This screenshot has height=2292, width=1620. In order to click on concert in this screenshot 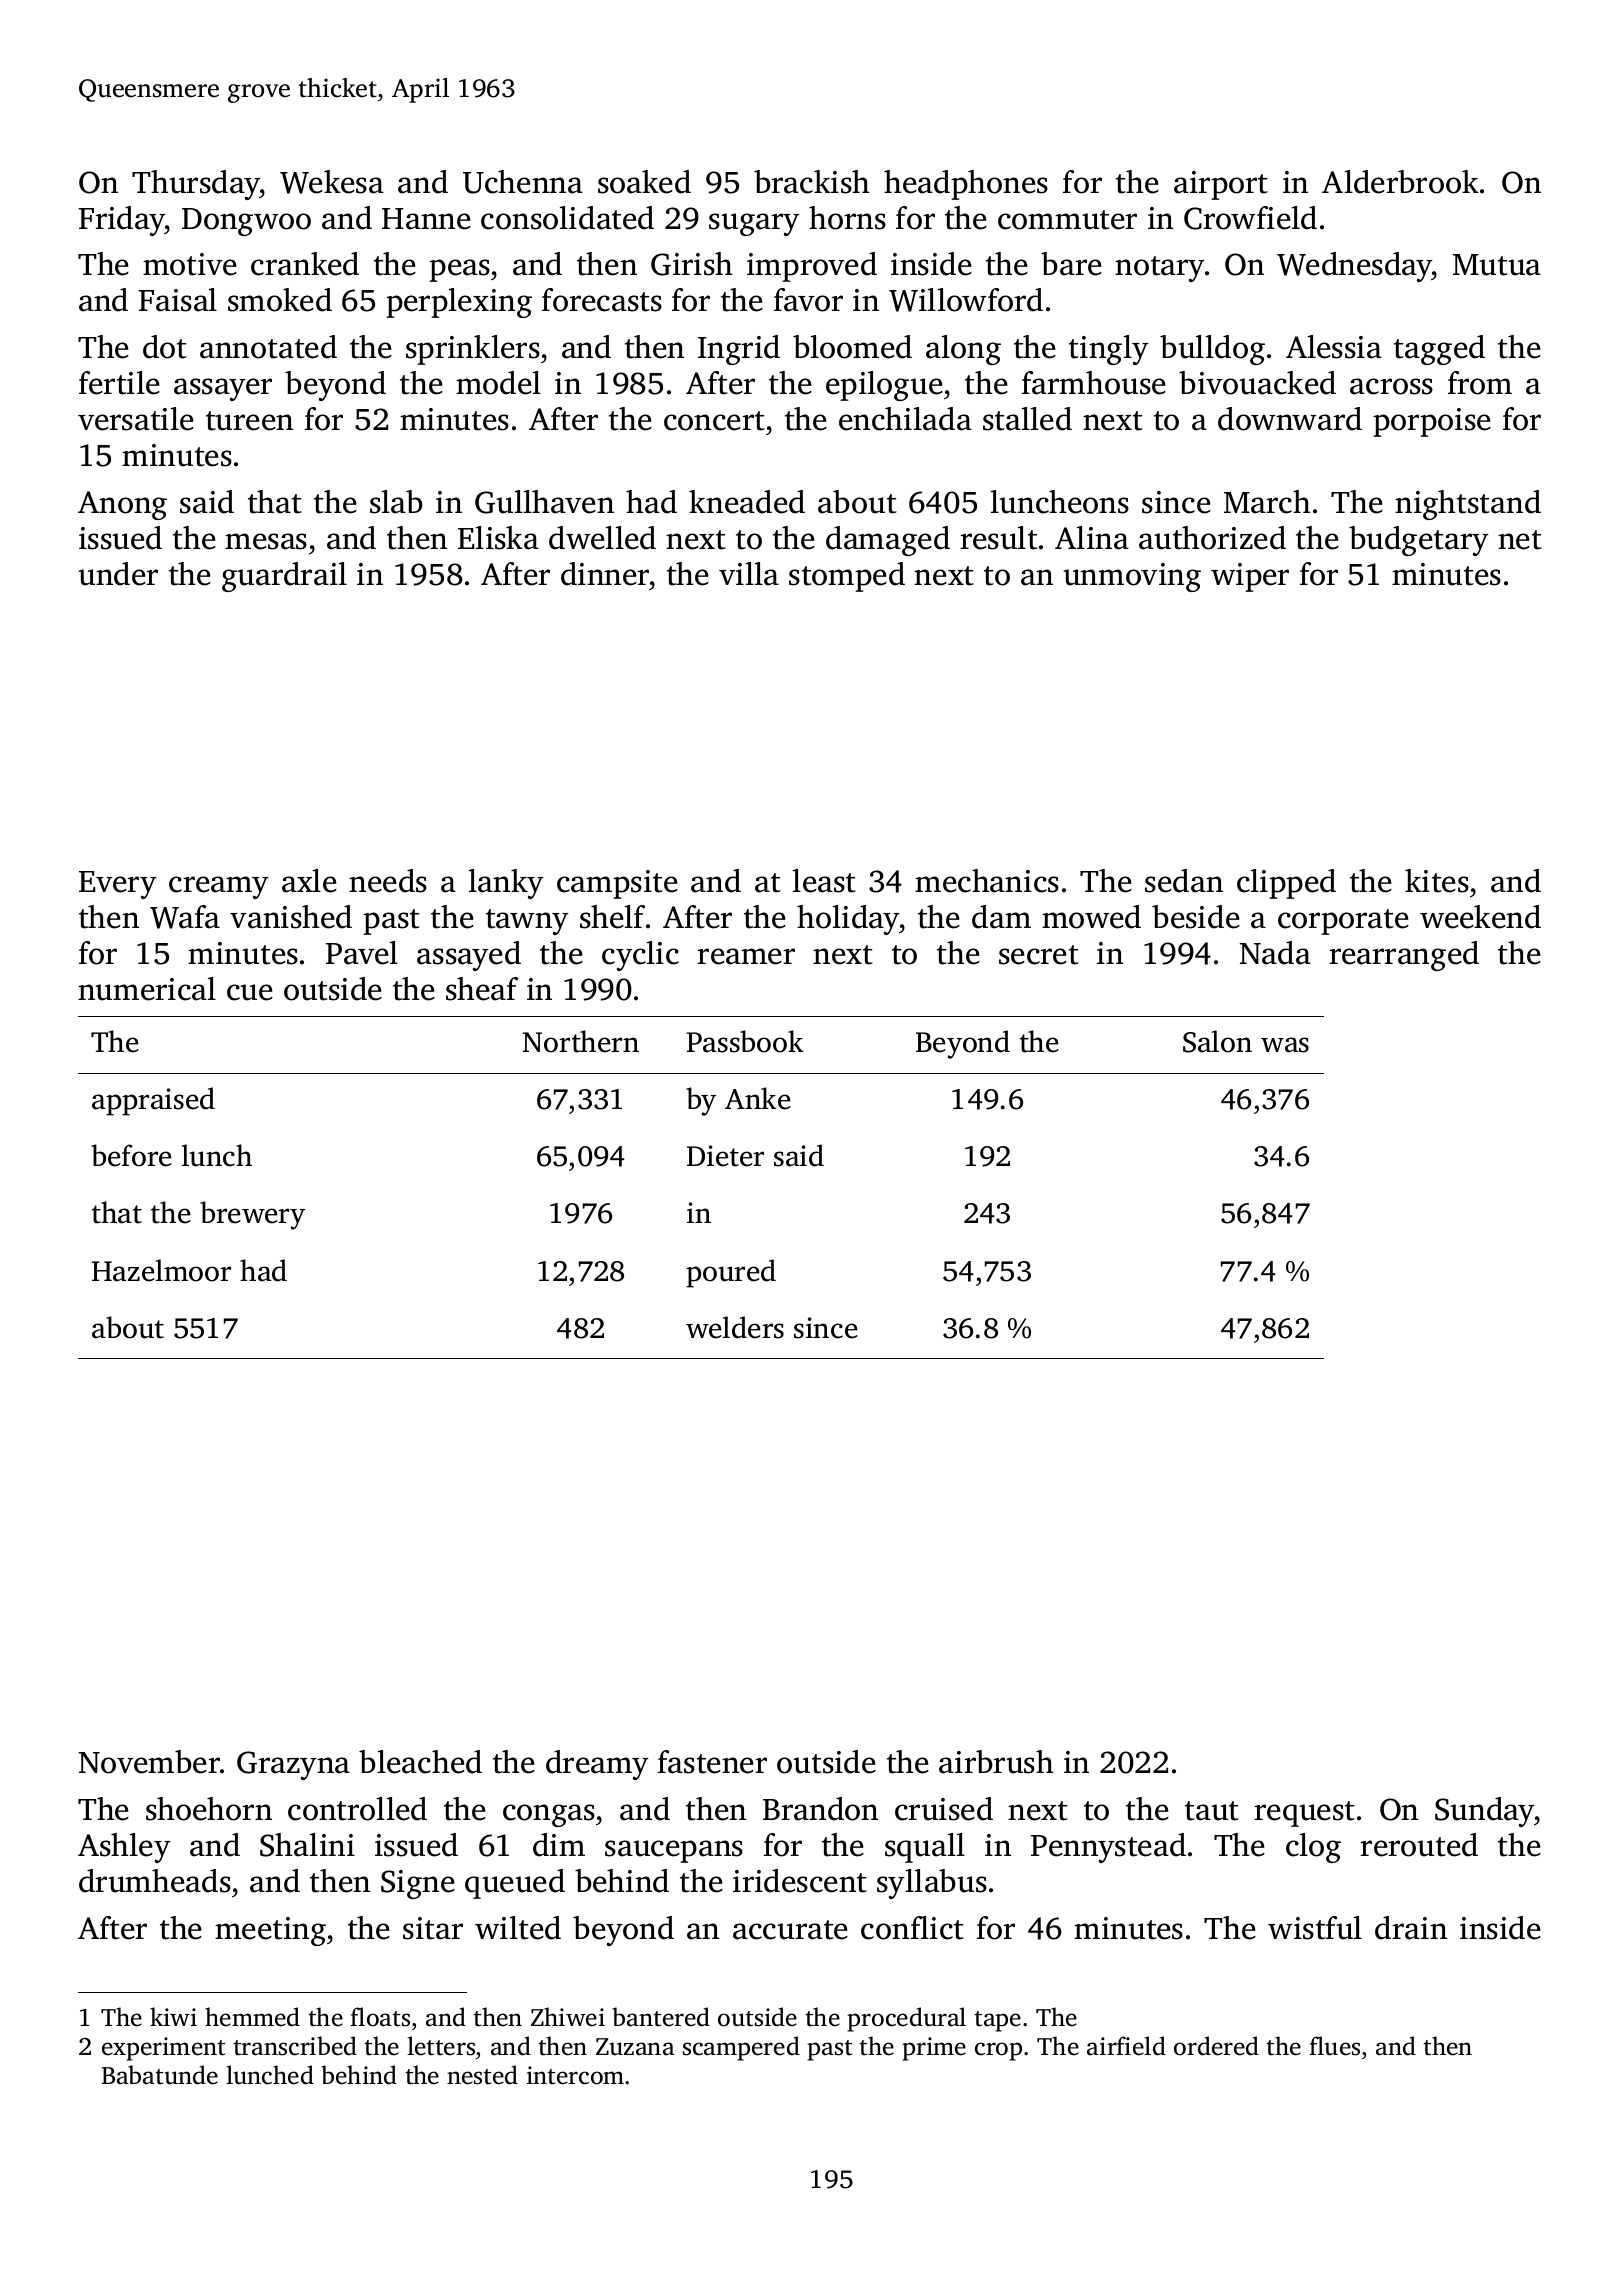, I will do `click(714, 421)`.
